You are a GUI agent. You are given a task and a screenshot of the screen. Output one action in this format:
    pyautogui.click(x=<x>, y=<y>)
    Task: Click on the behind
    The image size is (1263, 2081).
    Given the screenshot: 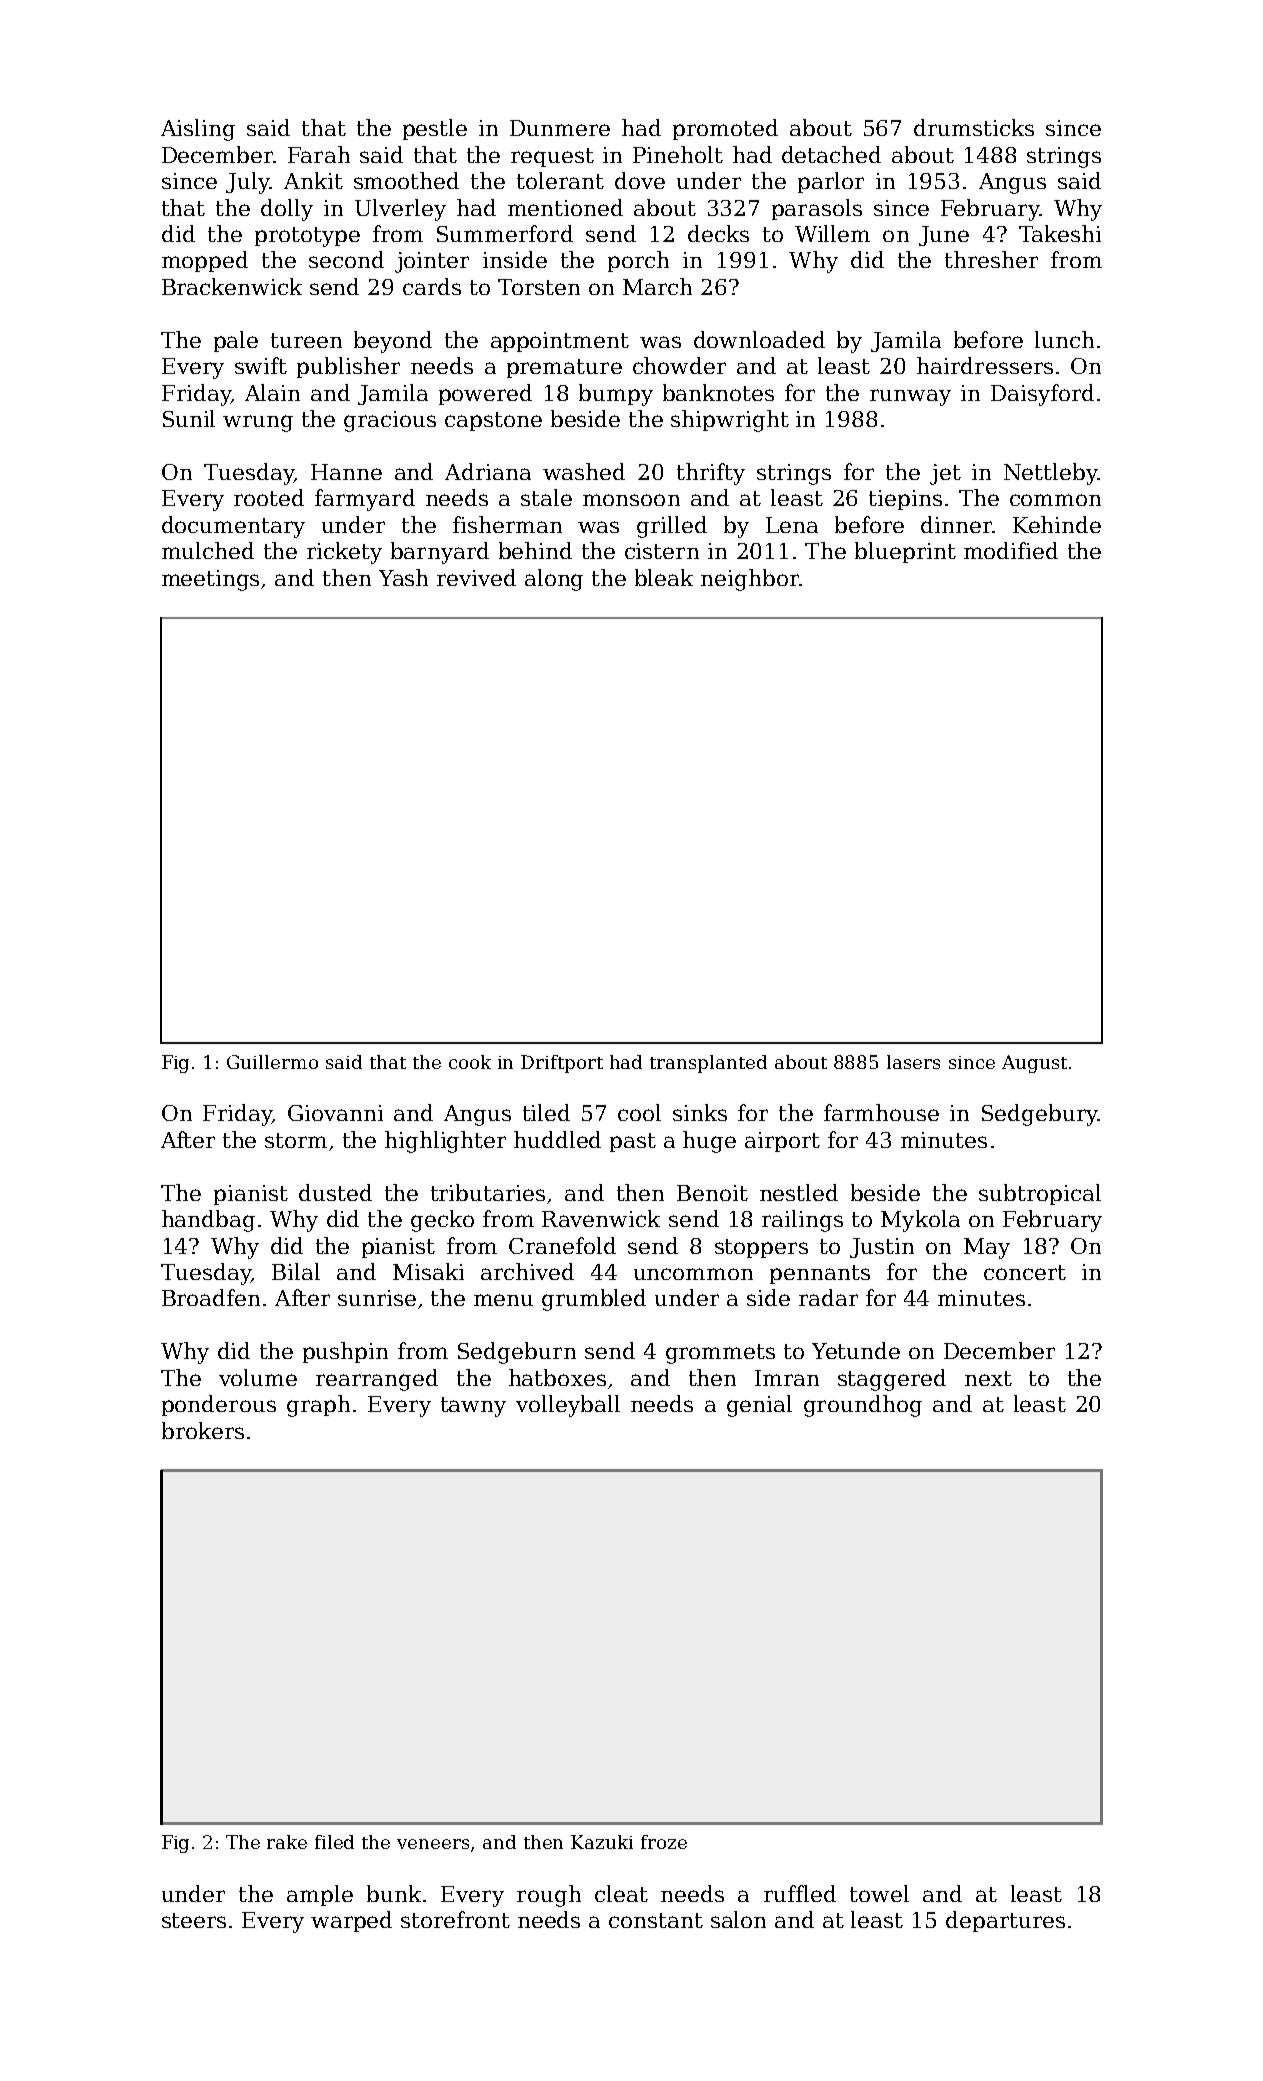 What is the action you would take?
    pyautogui.click(x=535, y=550)
